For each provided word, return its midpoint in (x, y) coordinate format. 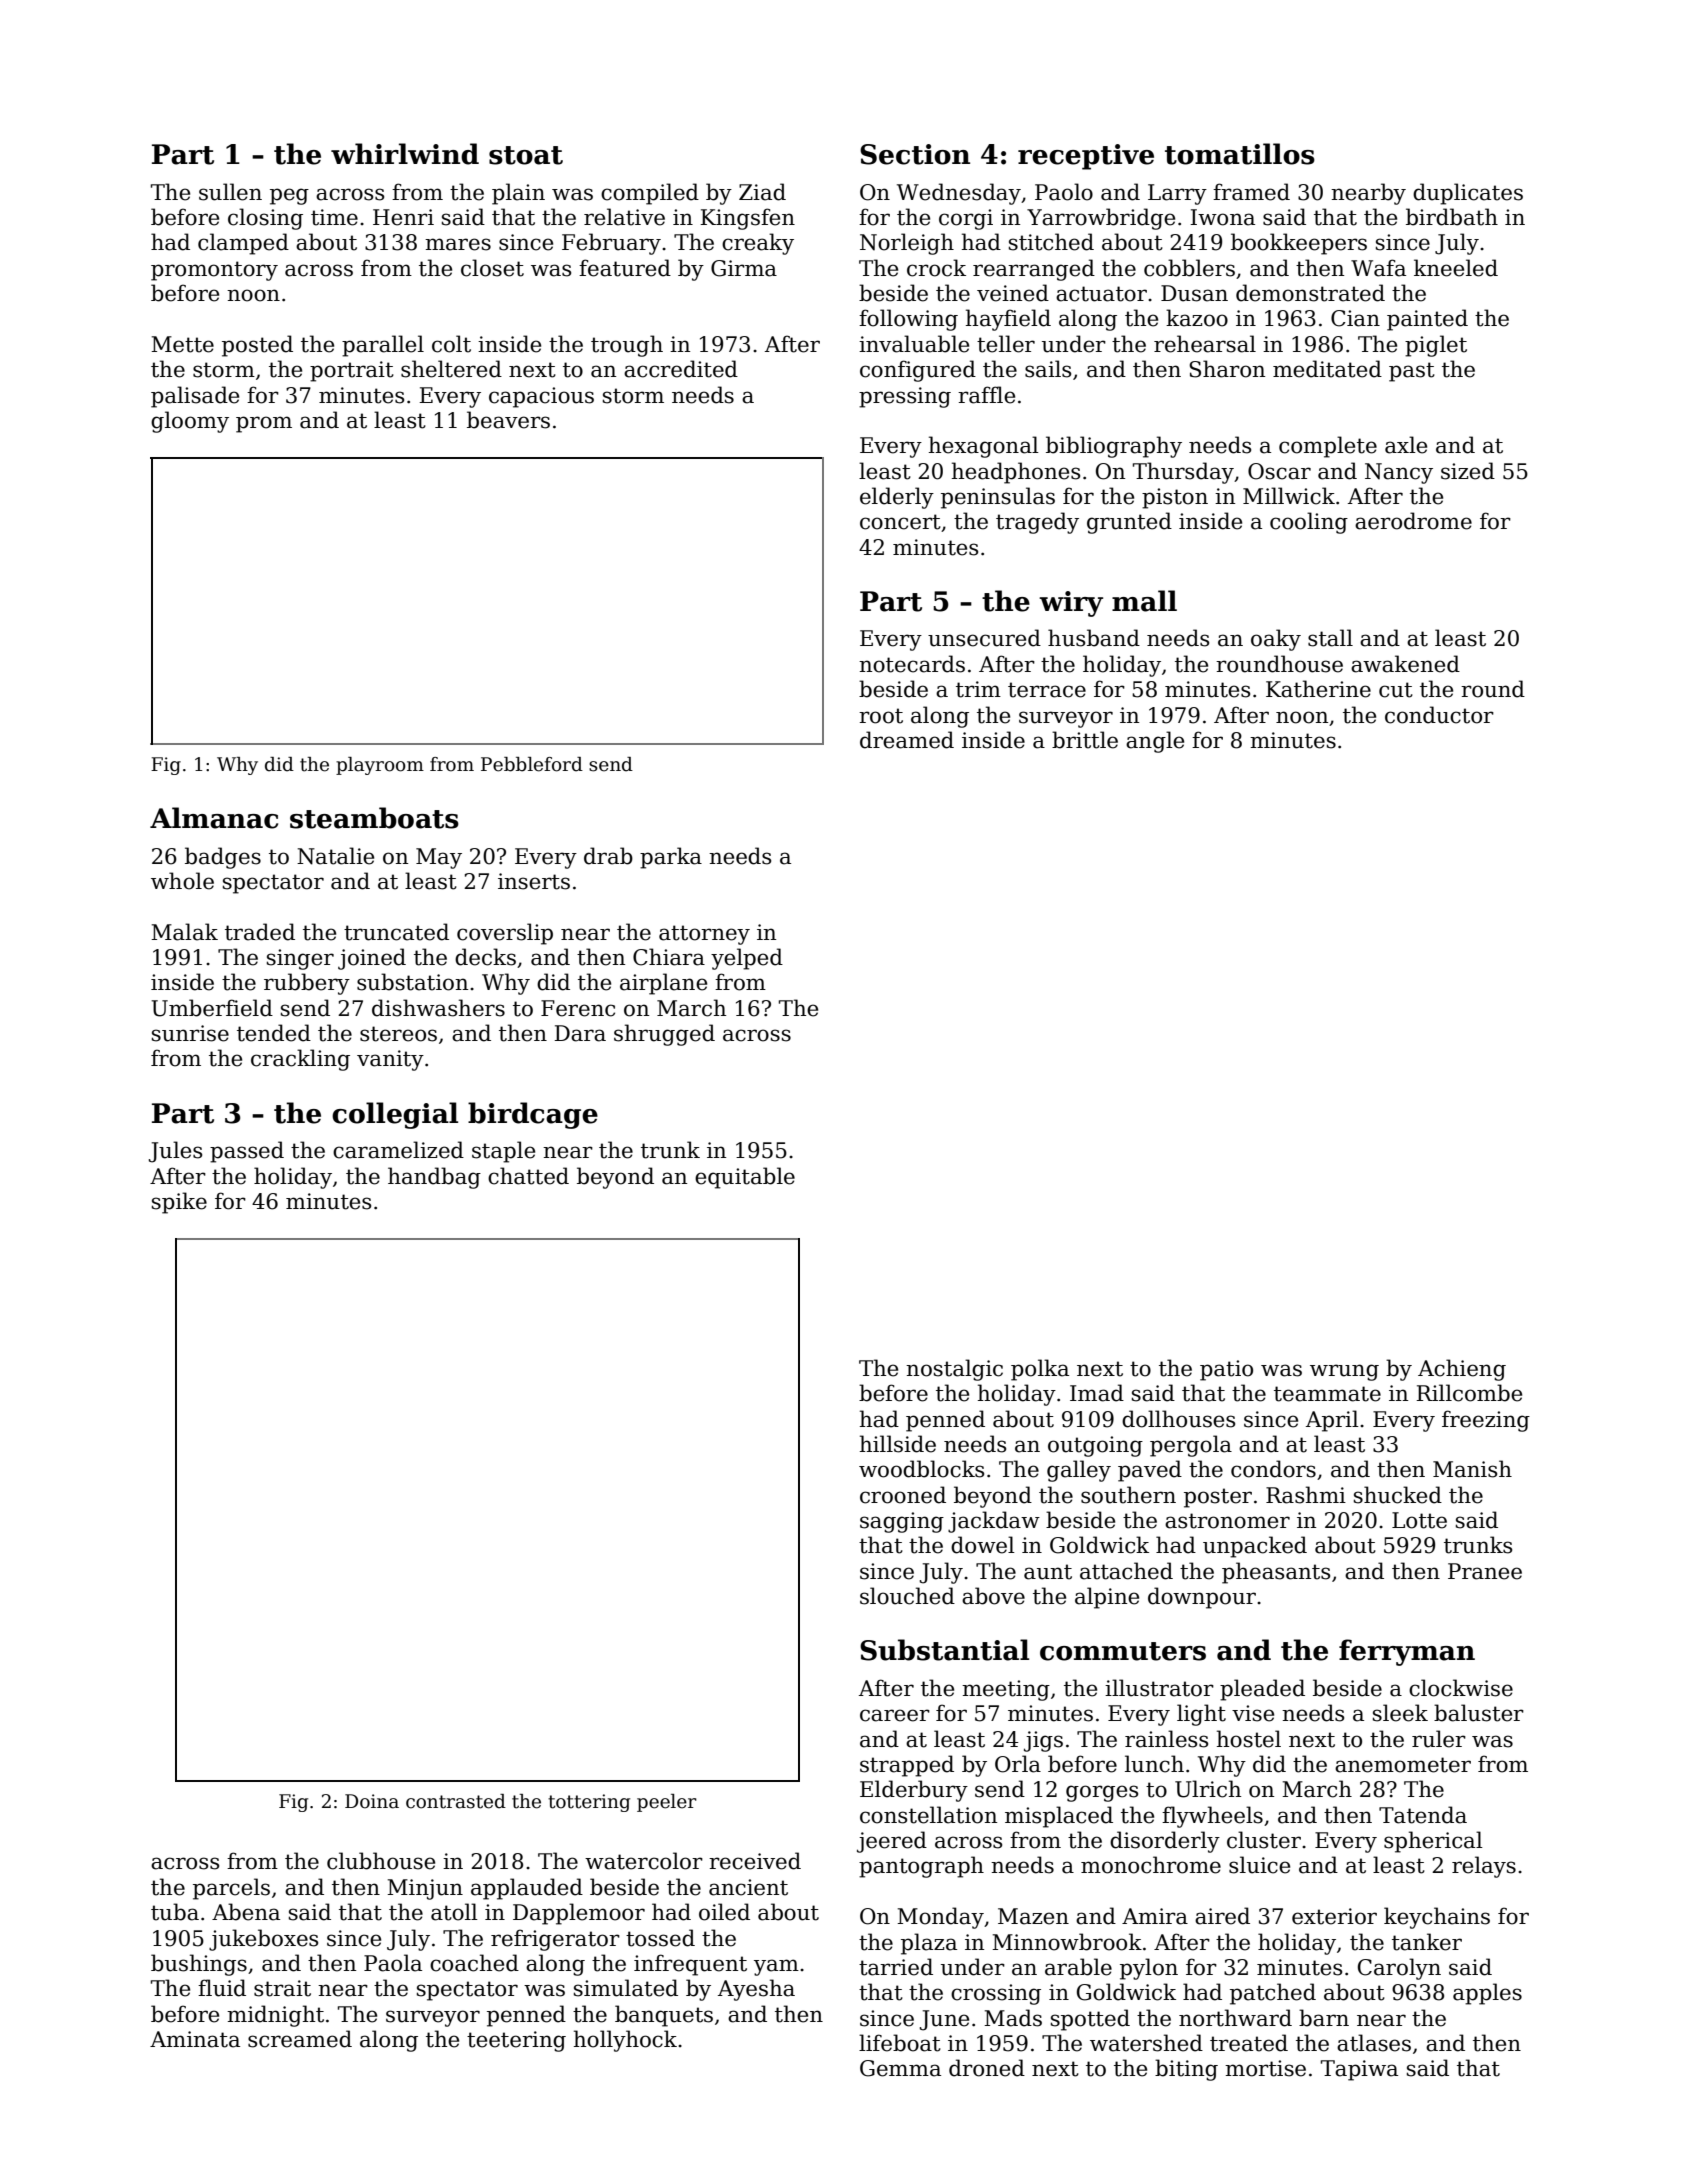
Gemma (900, 2068)
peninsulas (998, 498)
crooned (903, 1495)
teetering (516, 2041)
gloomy (190, 422)
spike (179, 1203)
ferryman (1407, 1652)
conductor (1439, 715)
